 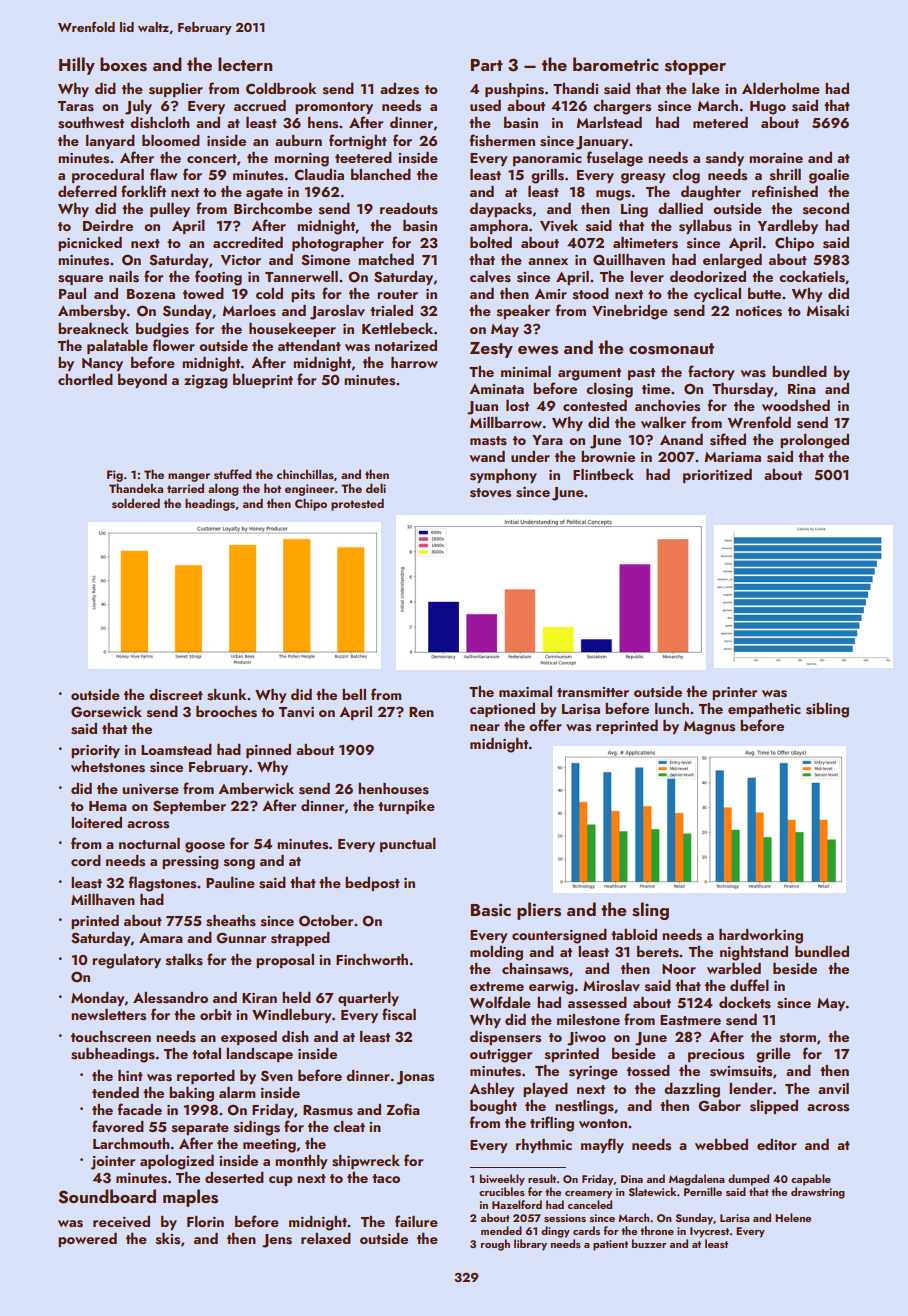 What do you see at coordinates (85, 379) in the screenshot?
I see `chortled` at bounding box center [85, 379].
